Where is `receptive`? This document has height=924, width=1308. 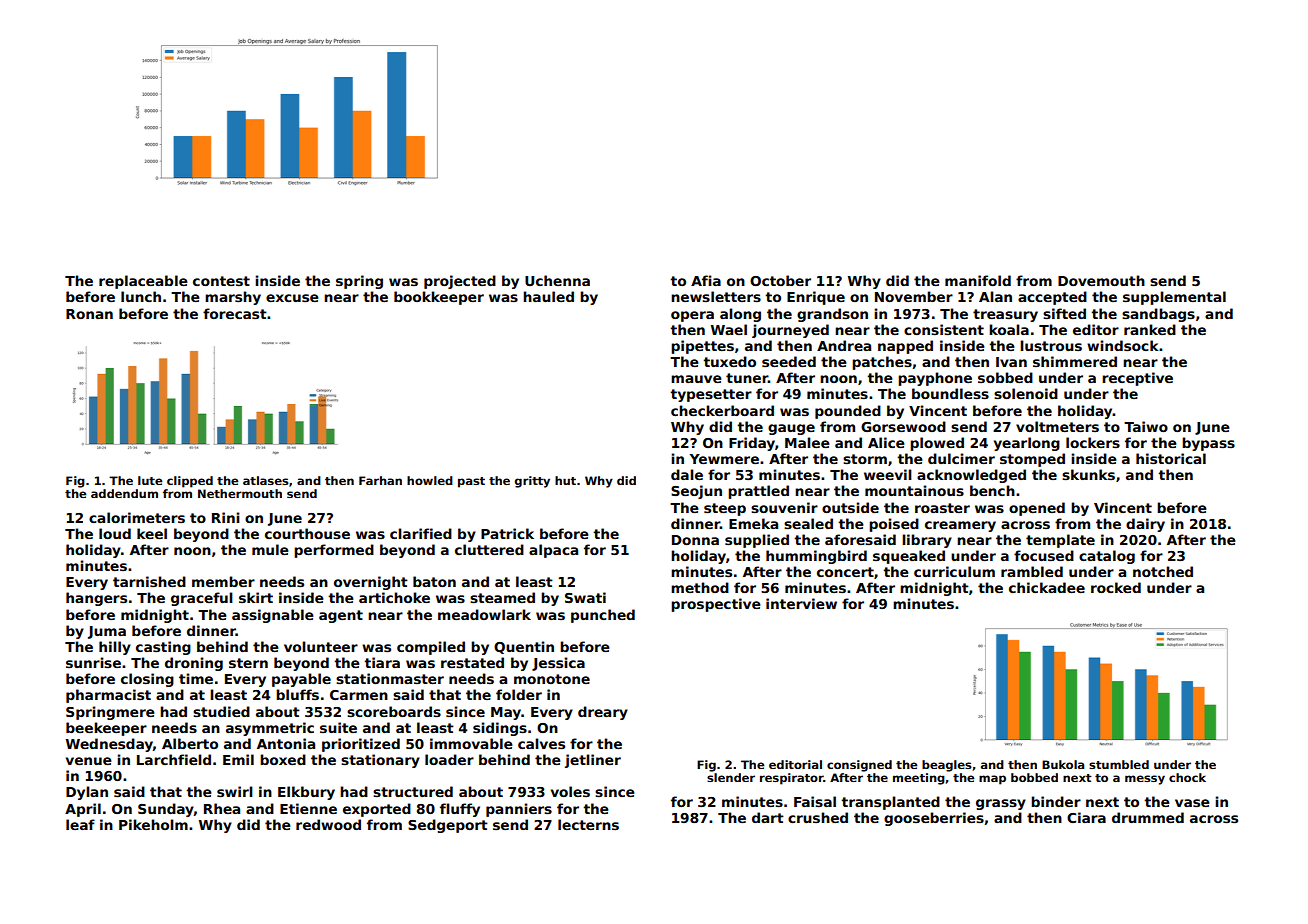 receptive is located at coordinates (1137, 379).
